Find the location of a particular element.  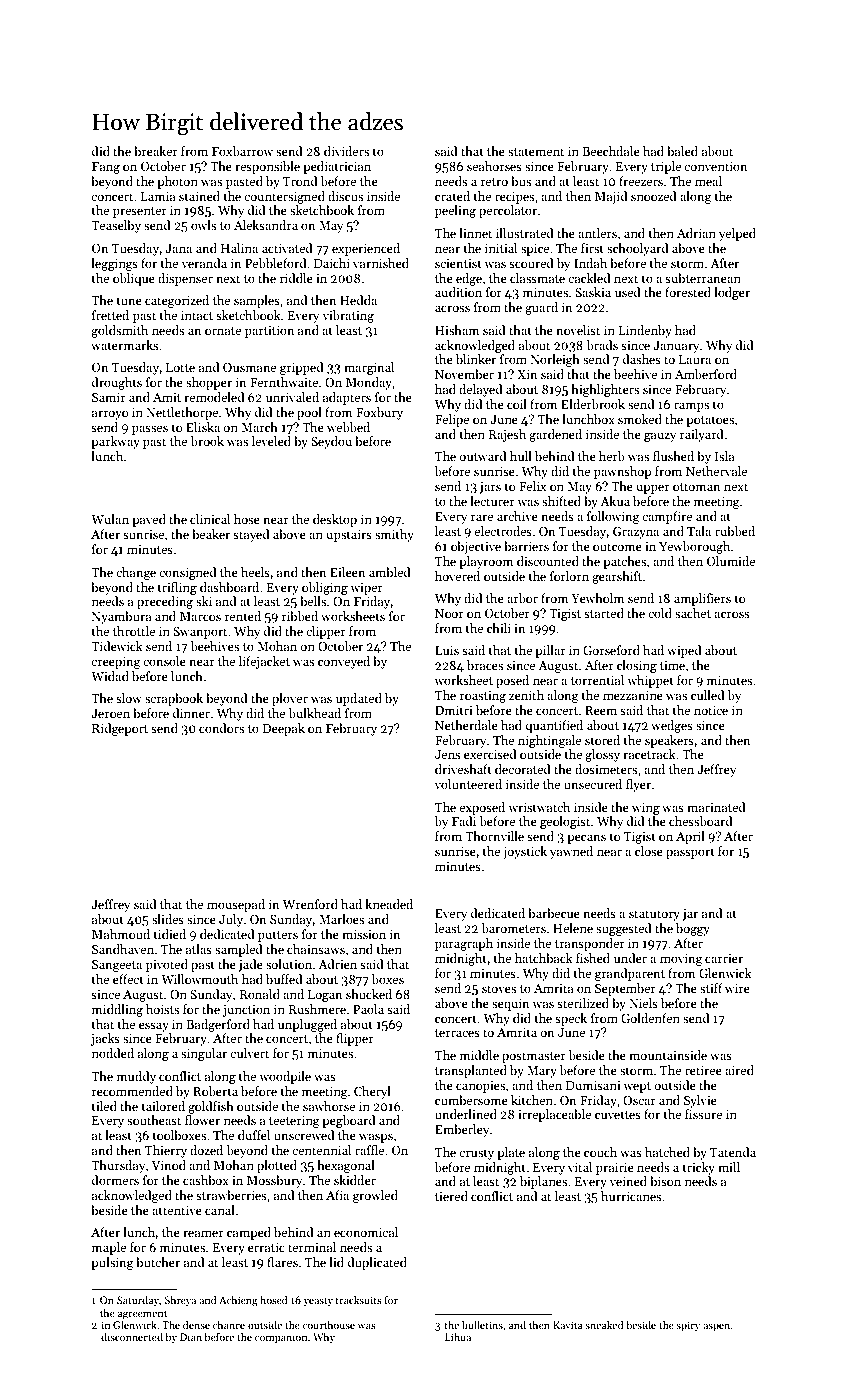

glossy is located at coordinates (602, 755).
